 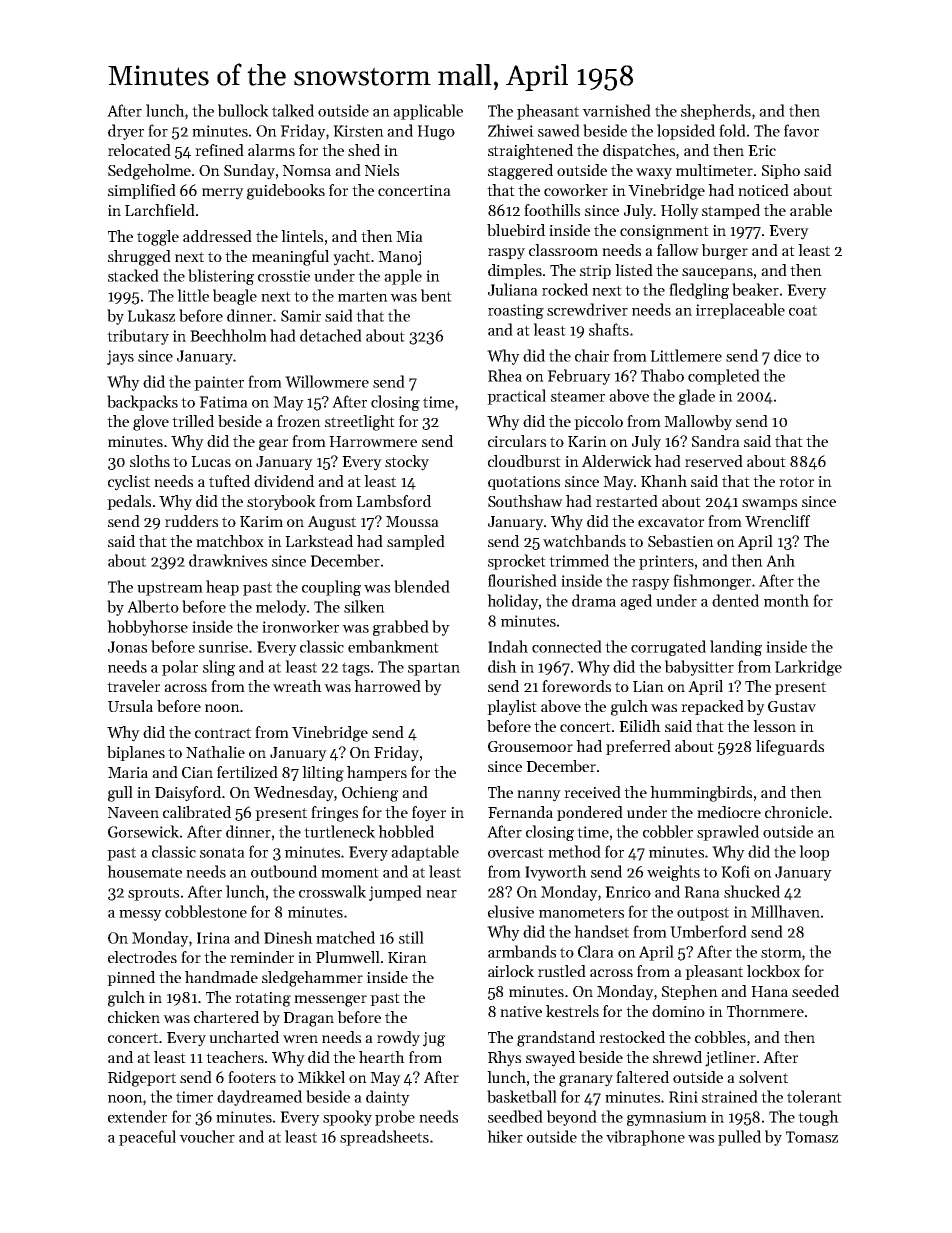 I want to click on native, so click(x=521, y=1011).
